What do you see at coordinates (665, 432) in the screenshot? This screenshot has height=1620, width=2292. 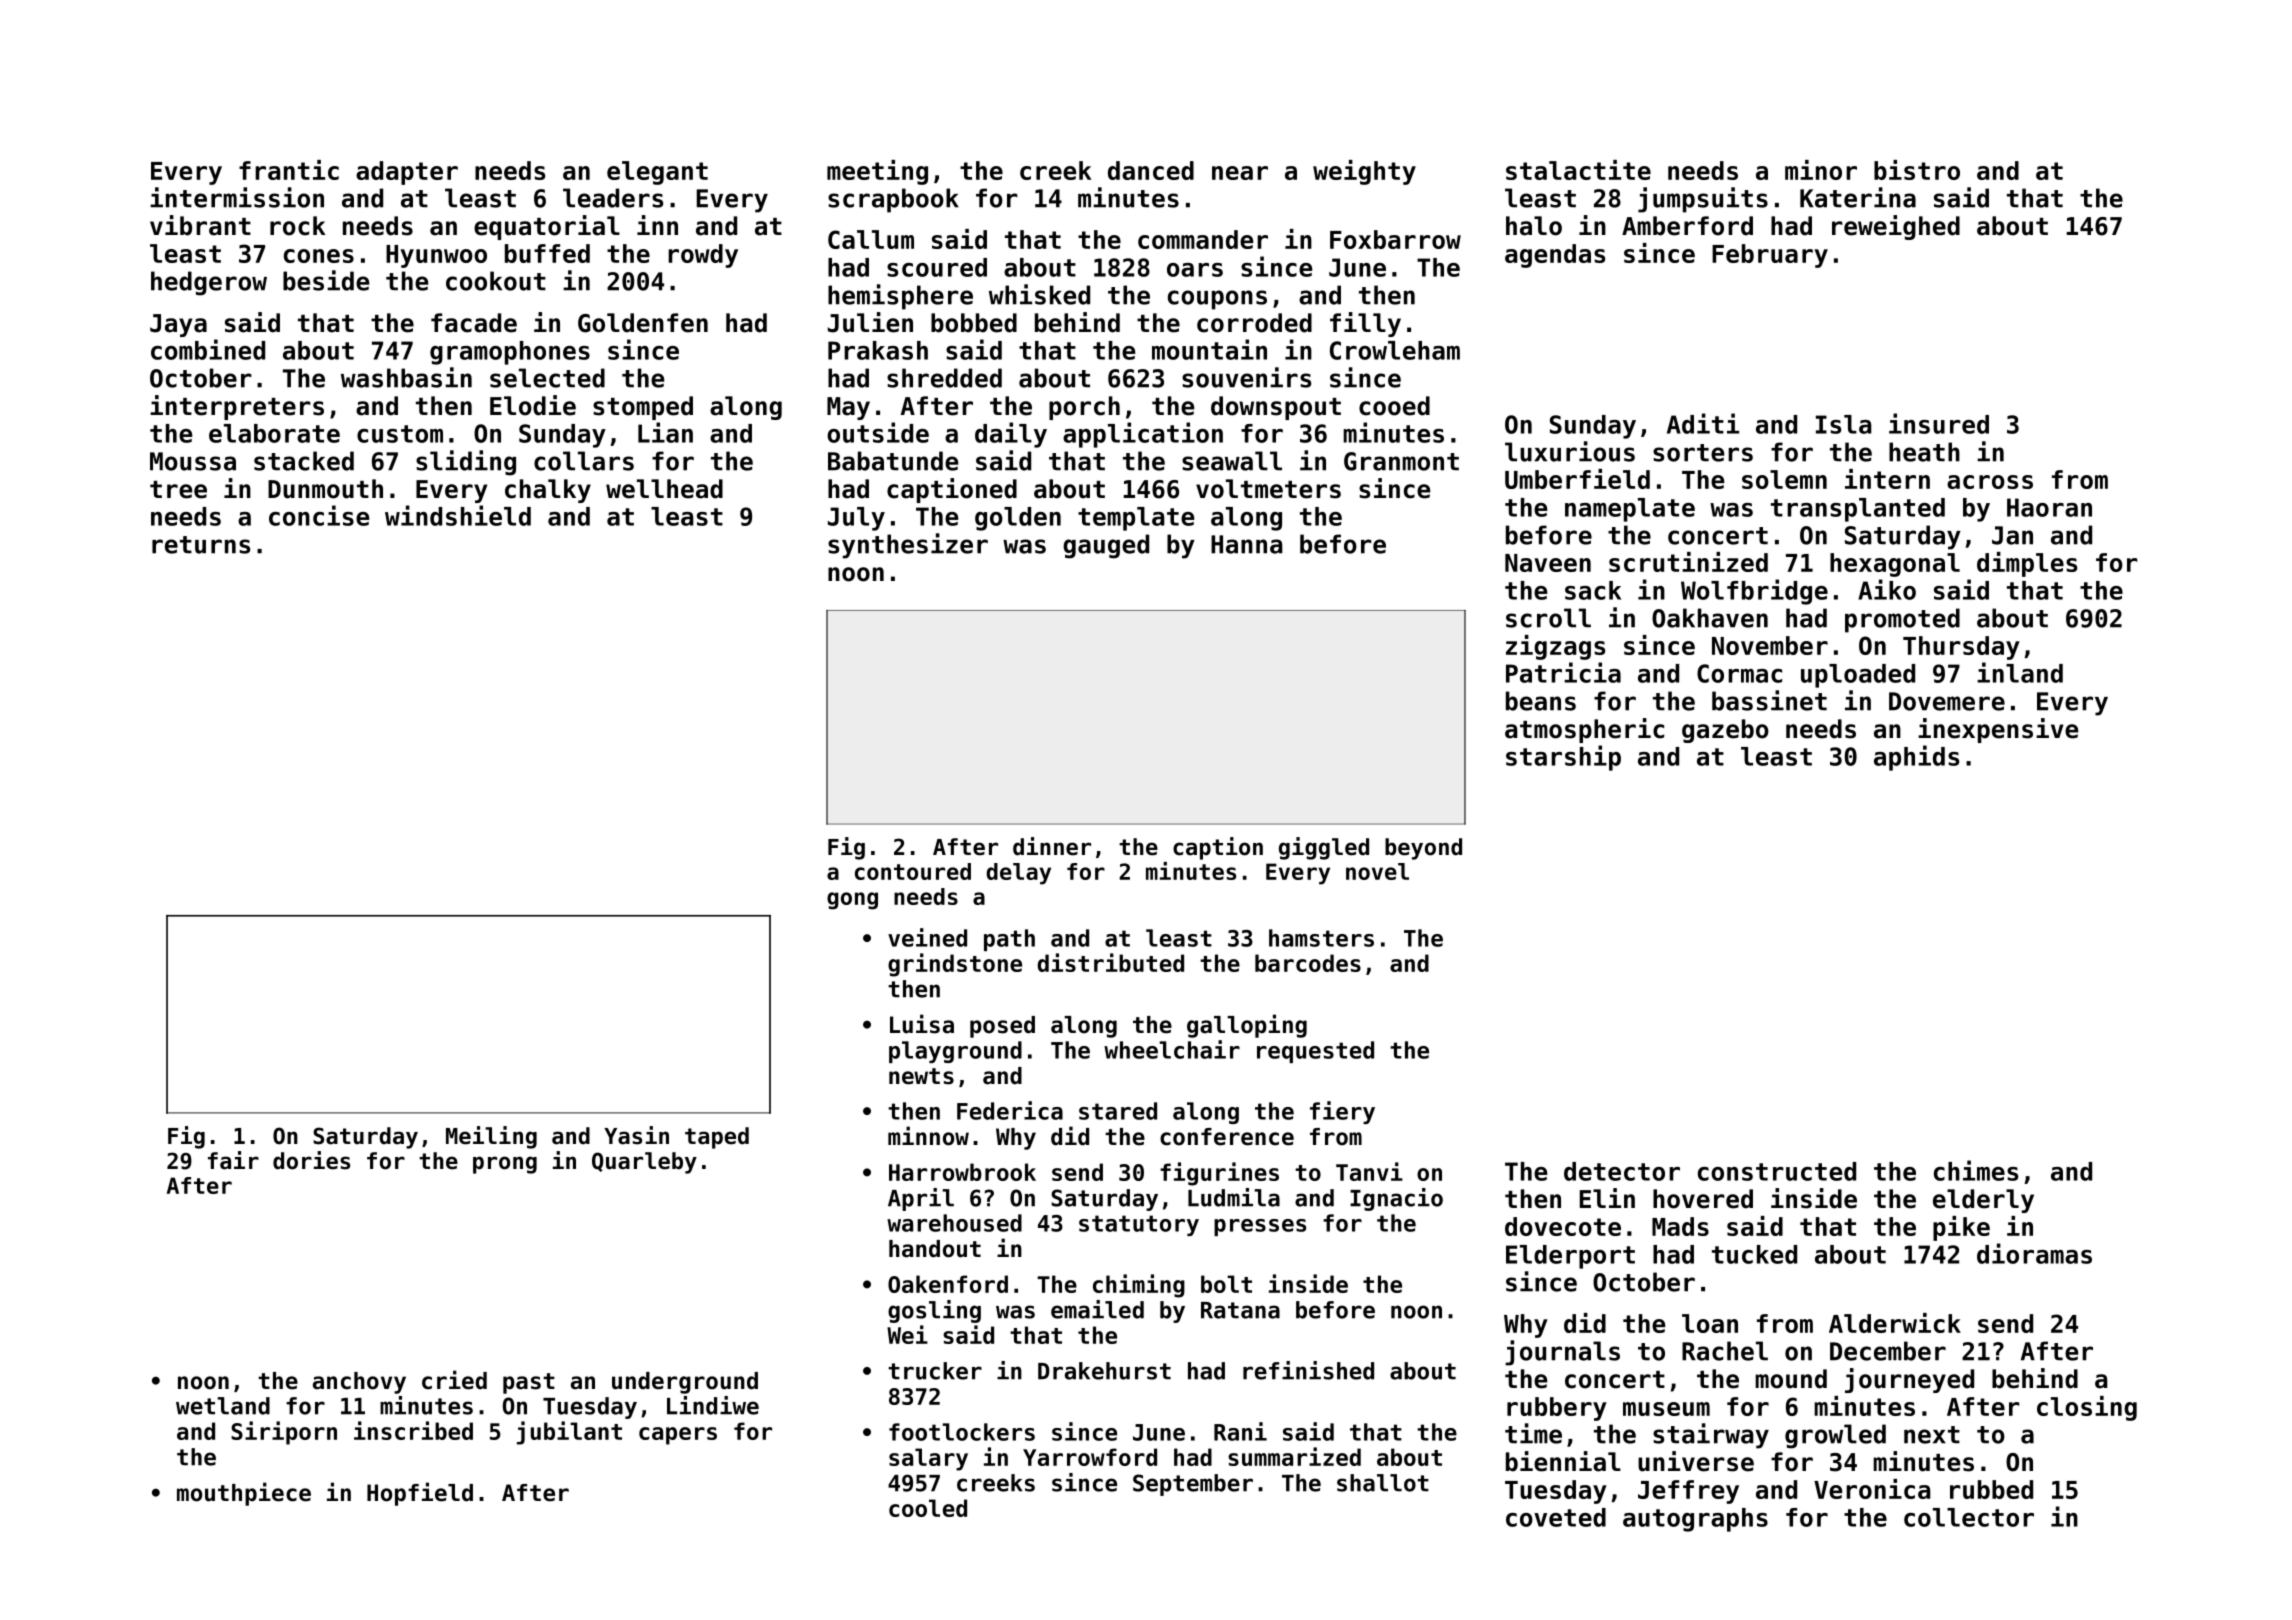 I see `Lian` at bounding box center [665, 432].
